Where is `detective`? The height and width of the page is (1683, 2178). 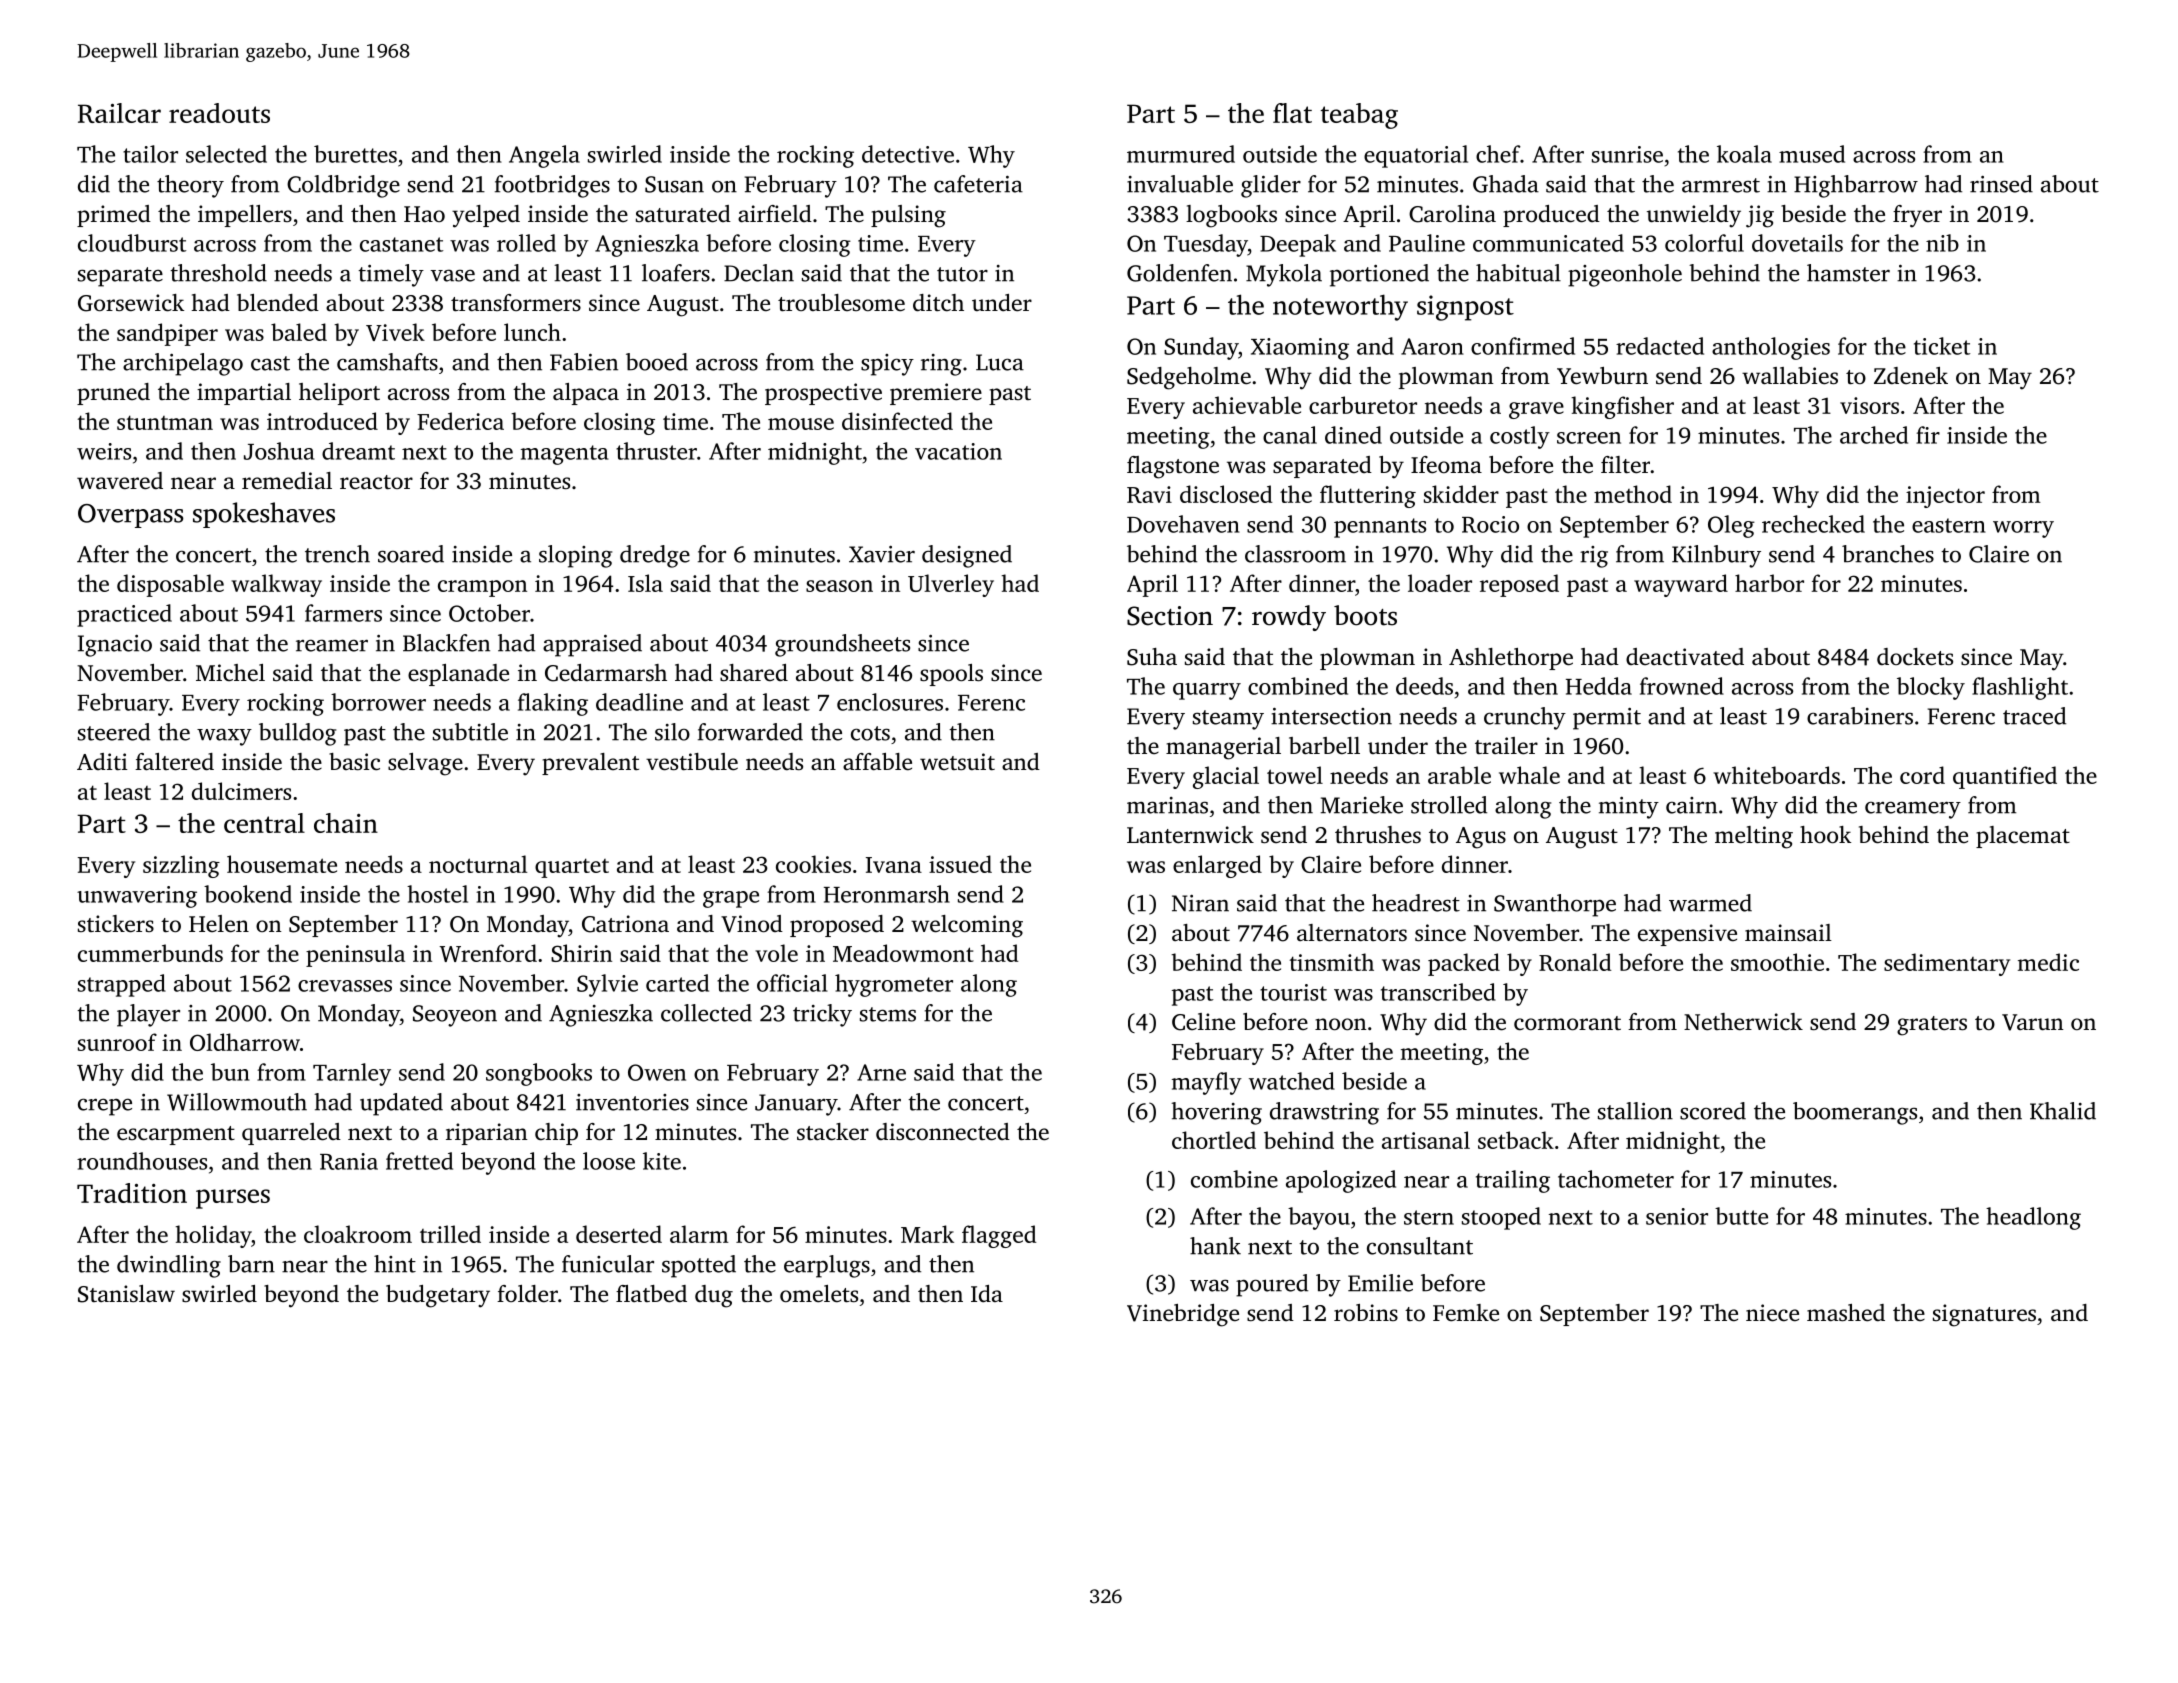
detective is located at coordinates (908, 154).
